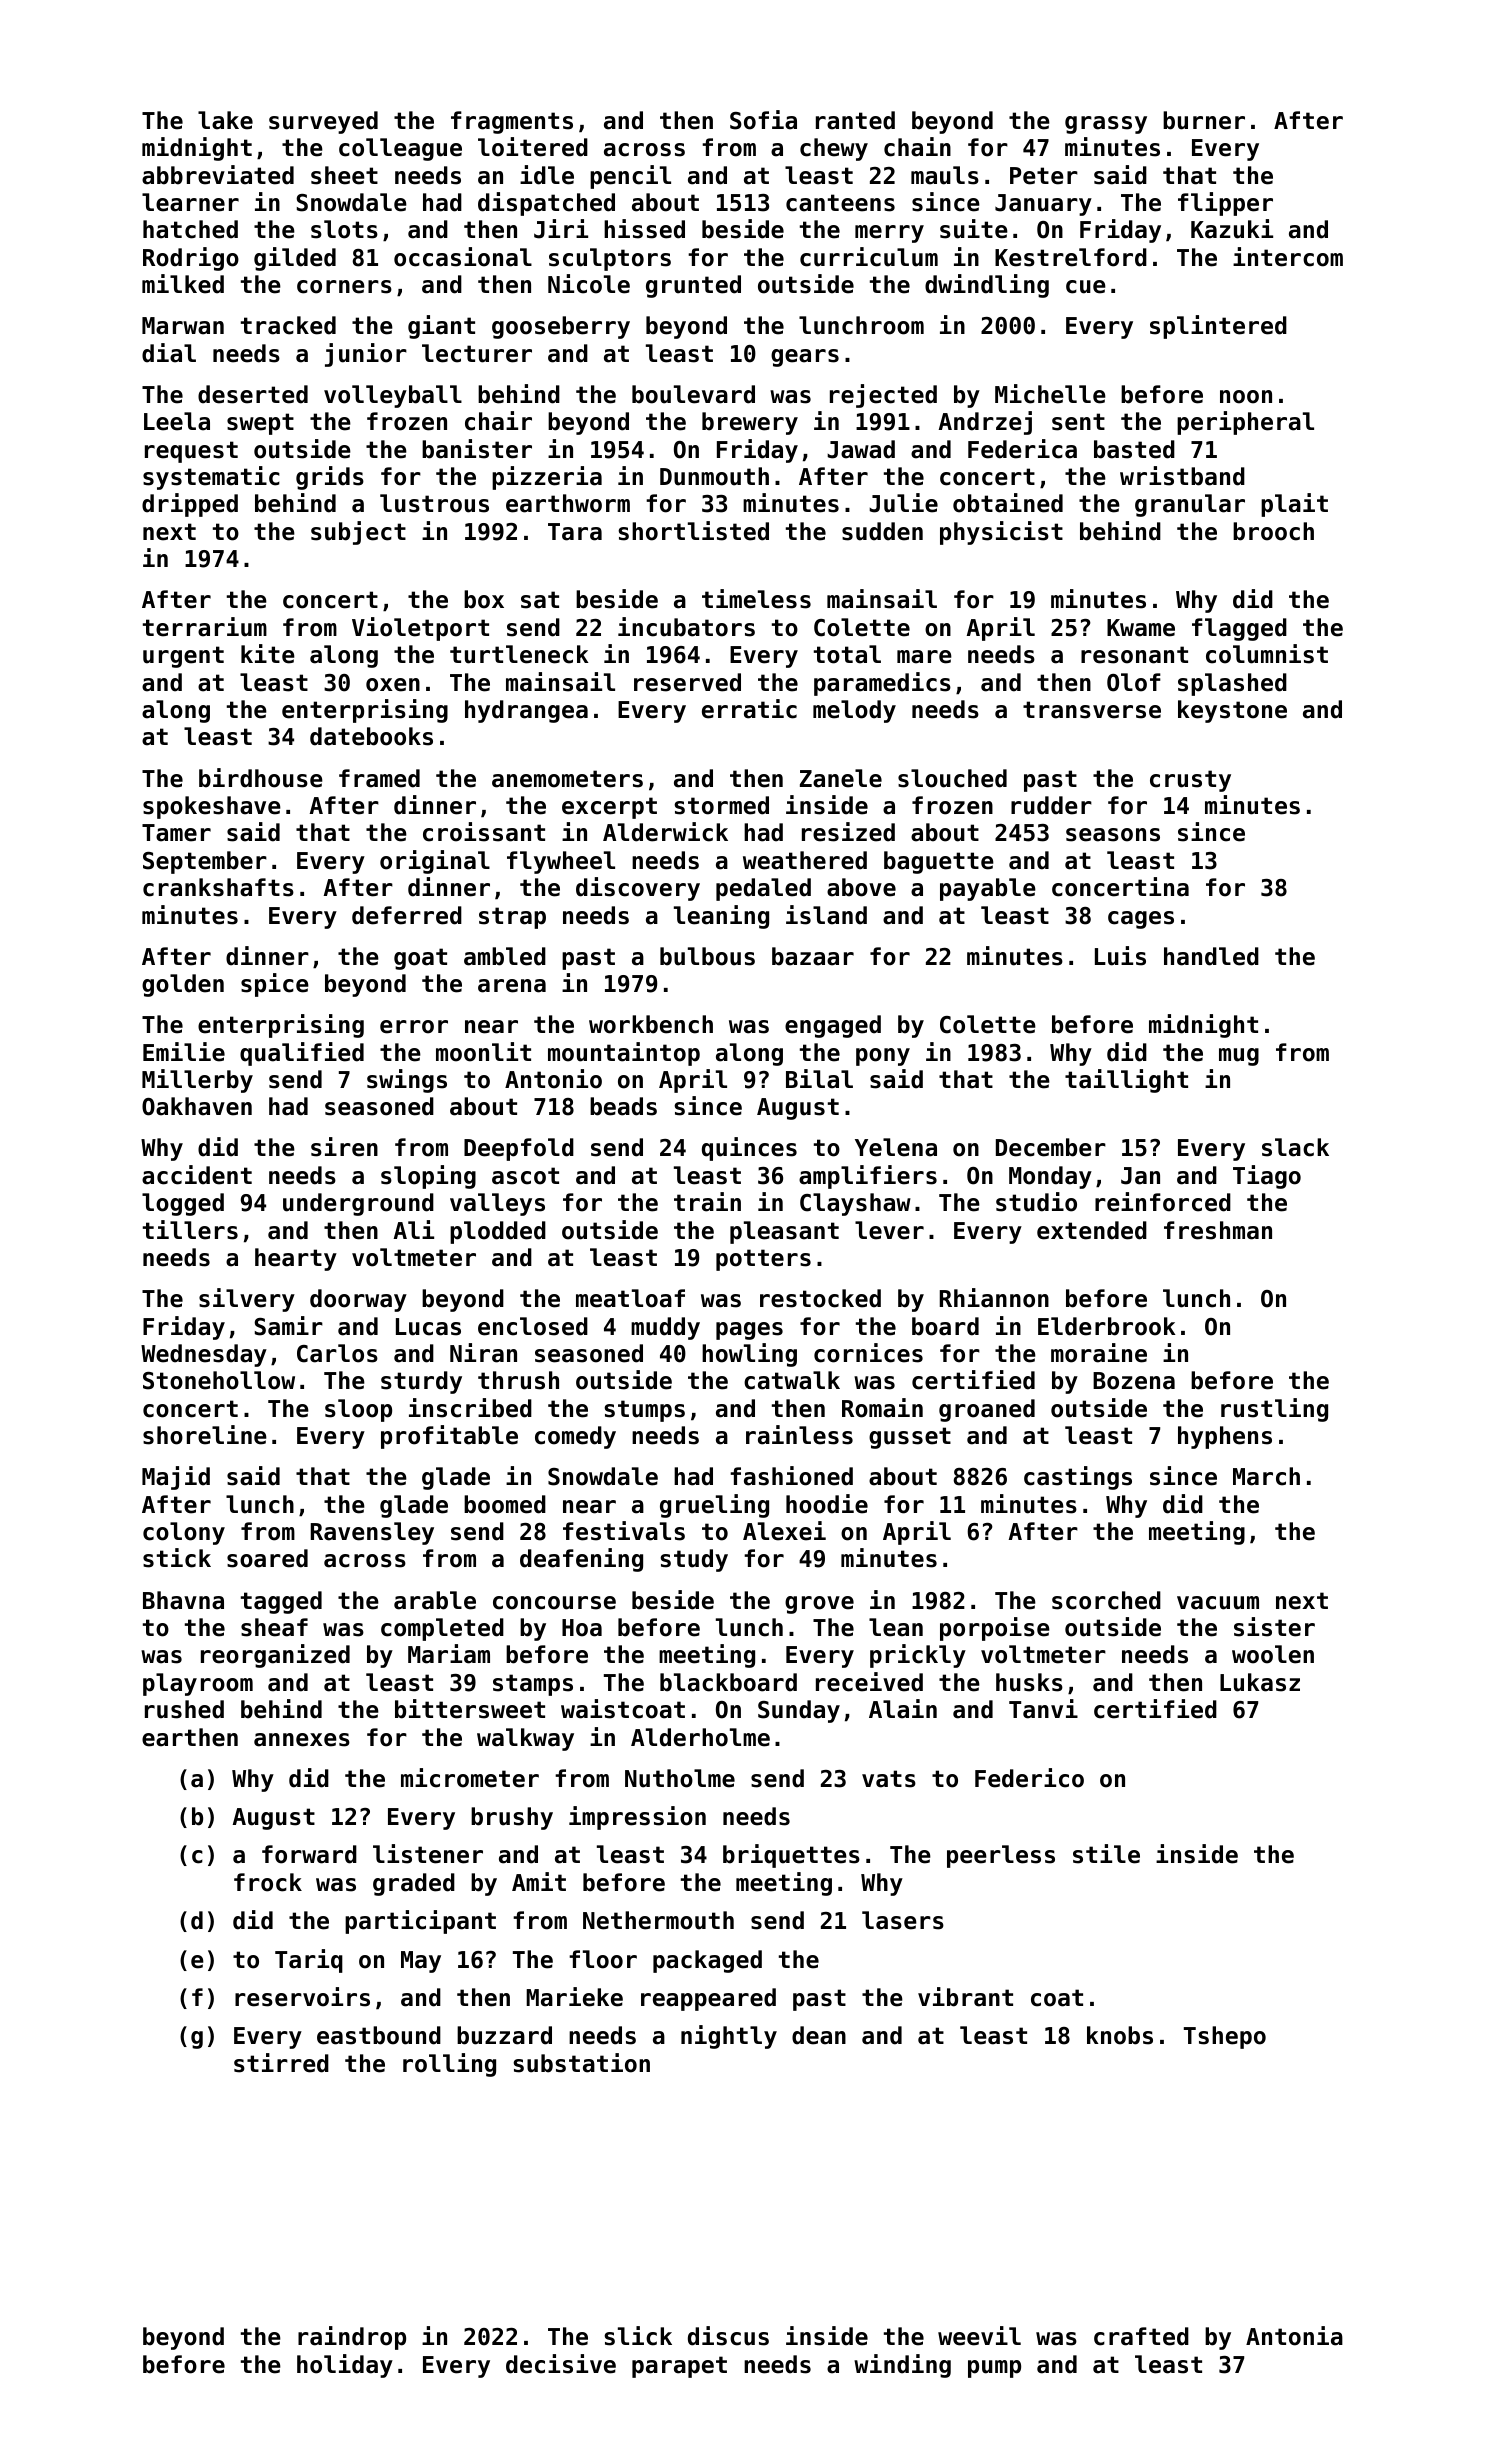 The height and width of the image is (2464, 1496). Describe the element at coordinates (1190, 781) in the image. I see `crusty` at that location.
